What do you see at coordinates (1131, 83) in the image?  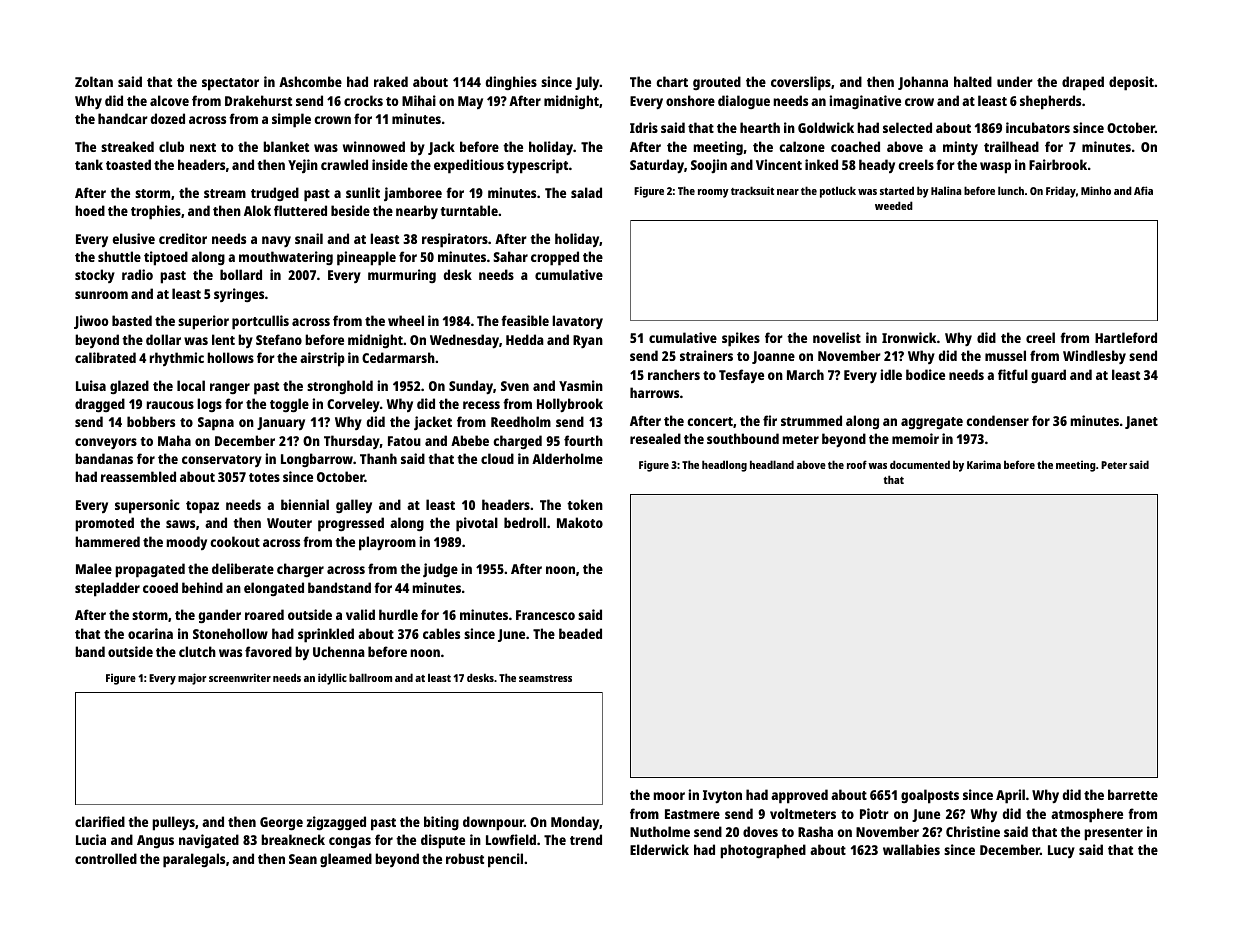 I see `deposit` at bounding box center [1131, 83].
